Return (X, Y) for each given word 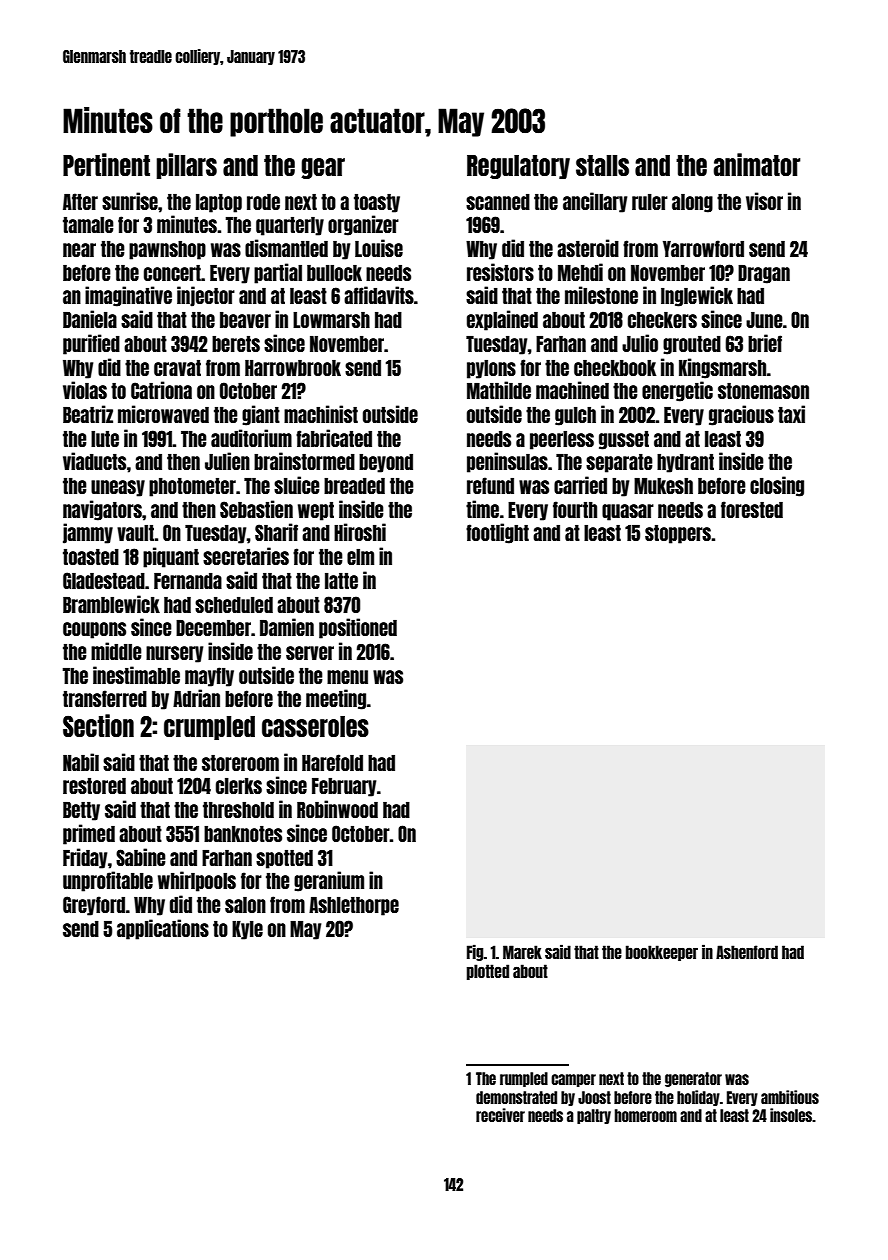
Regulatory (518, 167)
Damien (287, 627)
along (692, 203)
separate (619, 463)
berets (236, 344)
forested (752, 509)
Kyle (247, 930)
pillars (187, 166)
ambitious (790, 1097)
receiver (500, 1115)
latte (341, 581)
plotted (488, 972)
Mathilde (499, 390)
